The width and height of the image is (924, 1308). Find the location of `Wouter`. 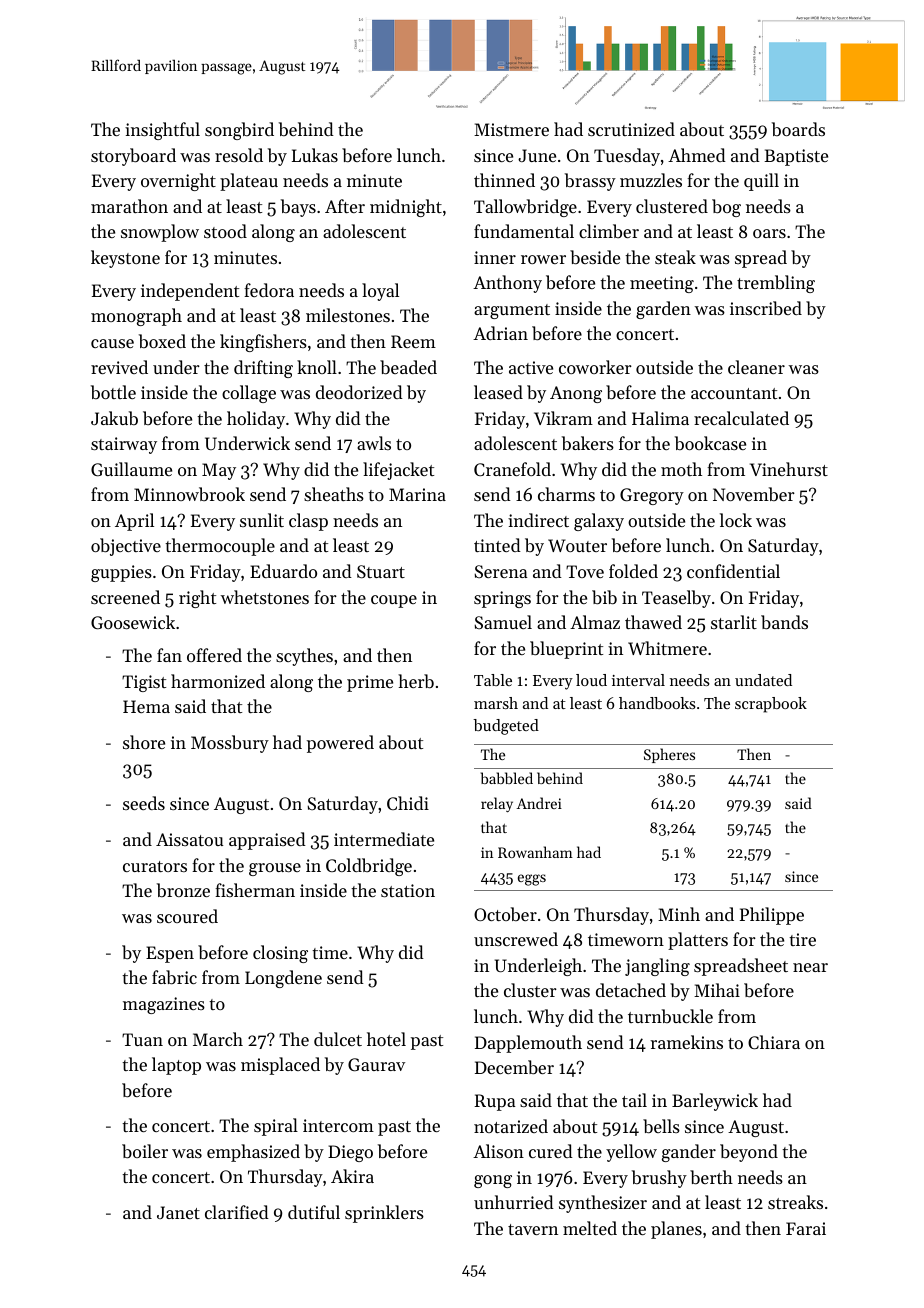

Wouter is located at coordinates (577, 545).
